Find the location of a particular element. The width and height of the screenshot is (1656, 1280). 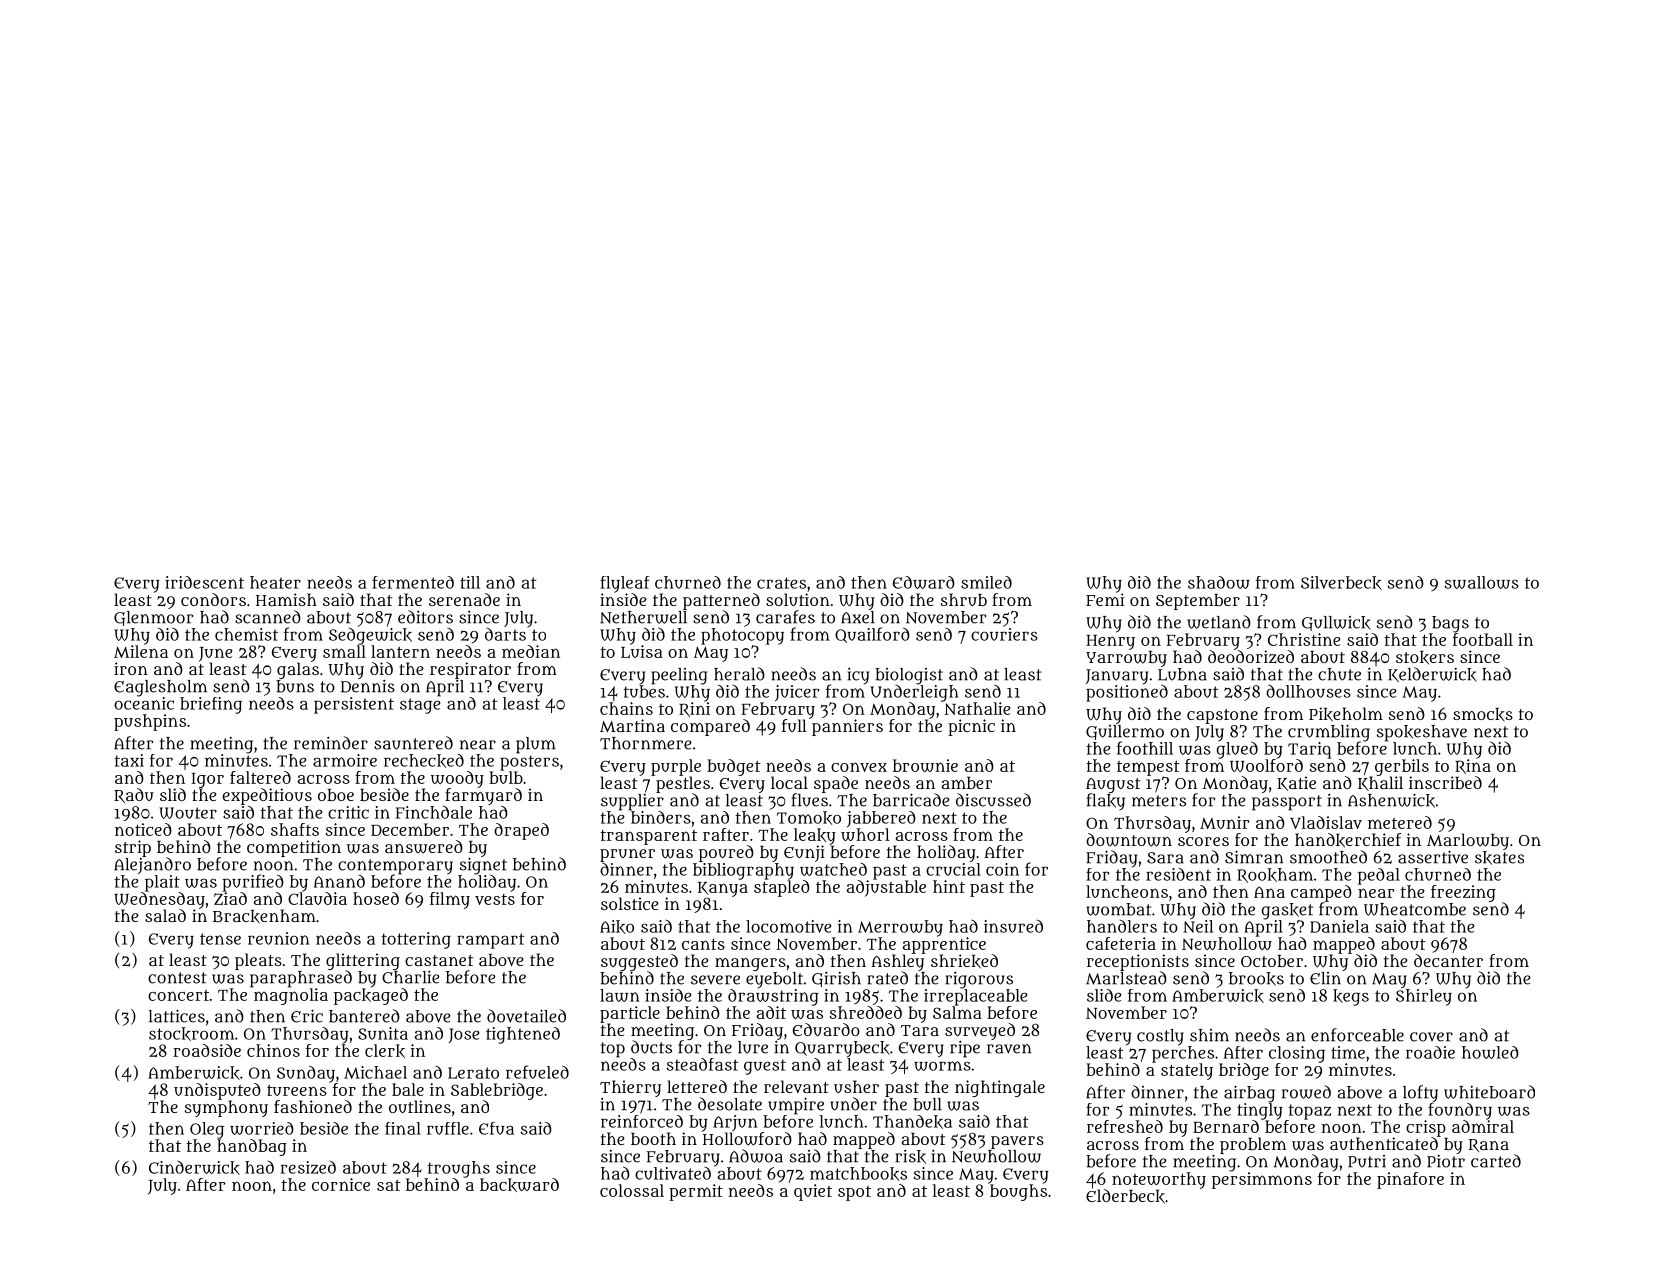

August is located at coordinates (1113, 785).
